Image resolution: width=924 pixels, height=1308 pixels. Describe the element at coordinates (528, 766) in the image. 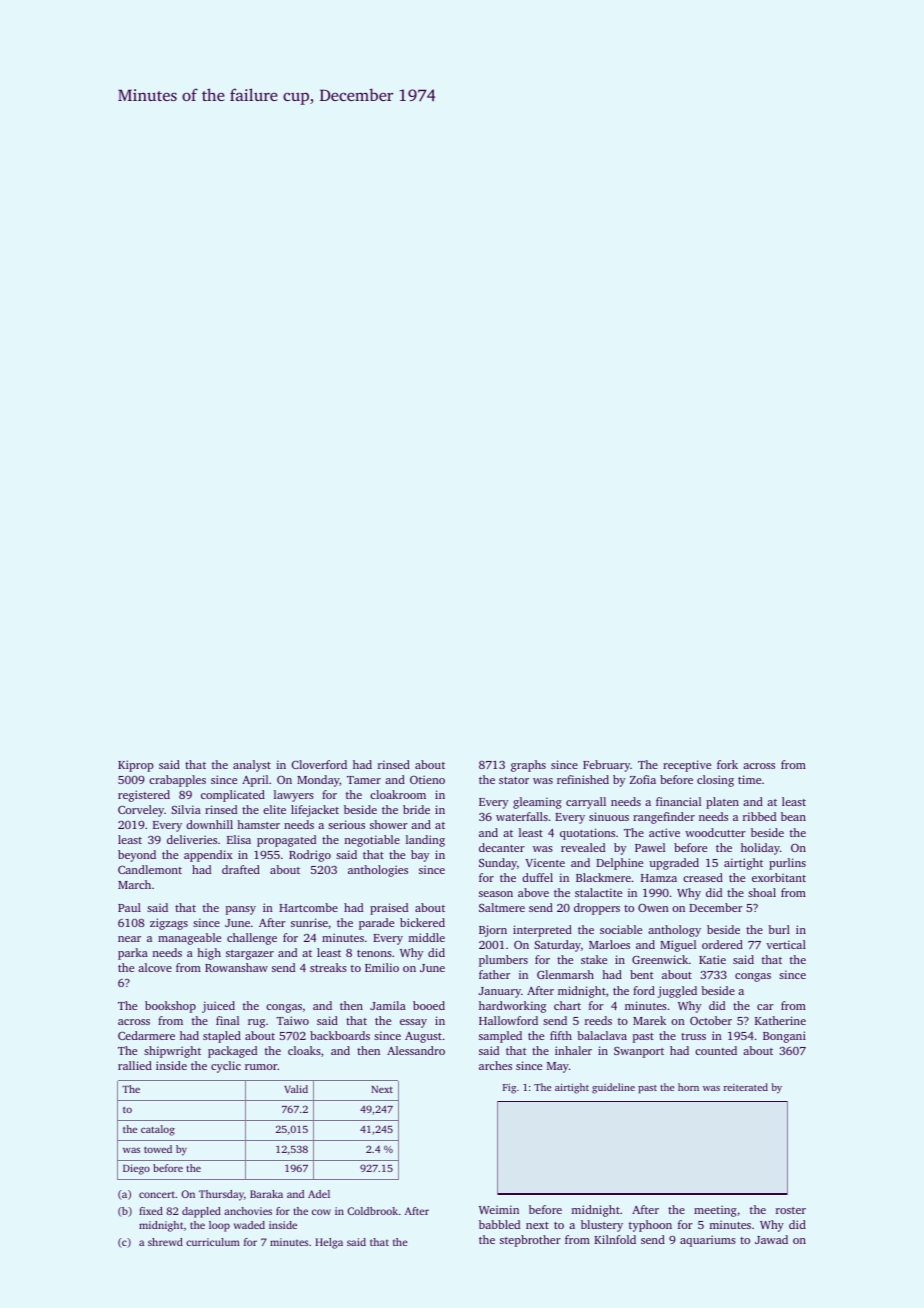

I see `graphs` at that location.
